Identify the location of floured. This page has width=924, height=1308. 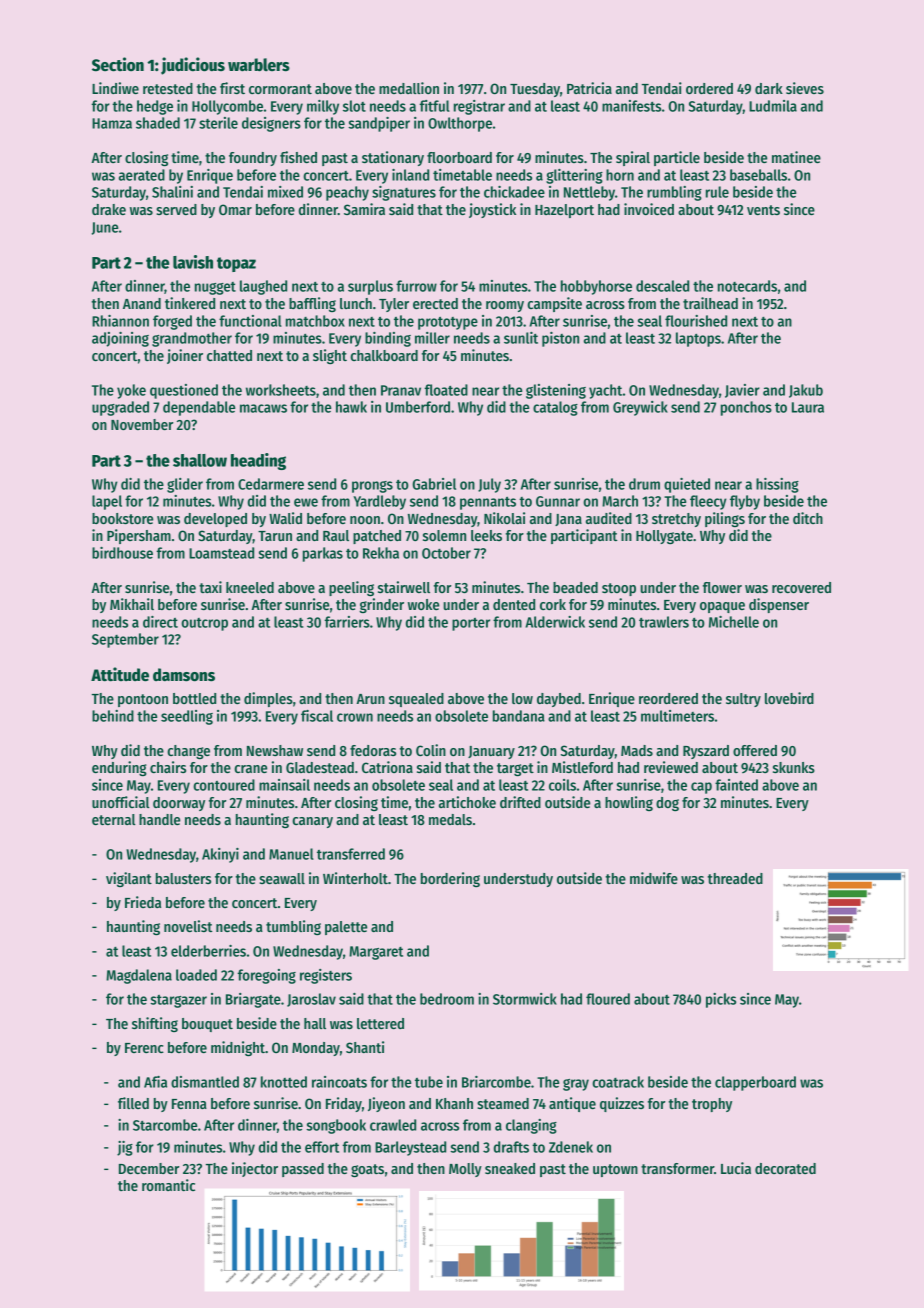
(608, 999).
